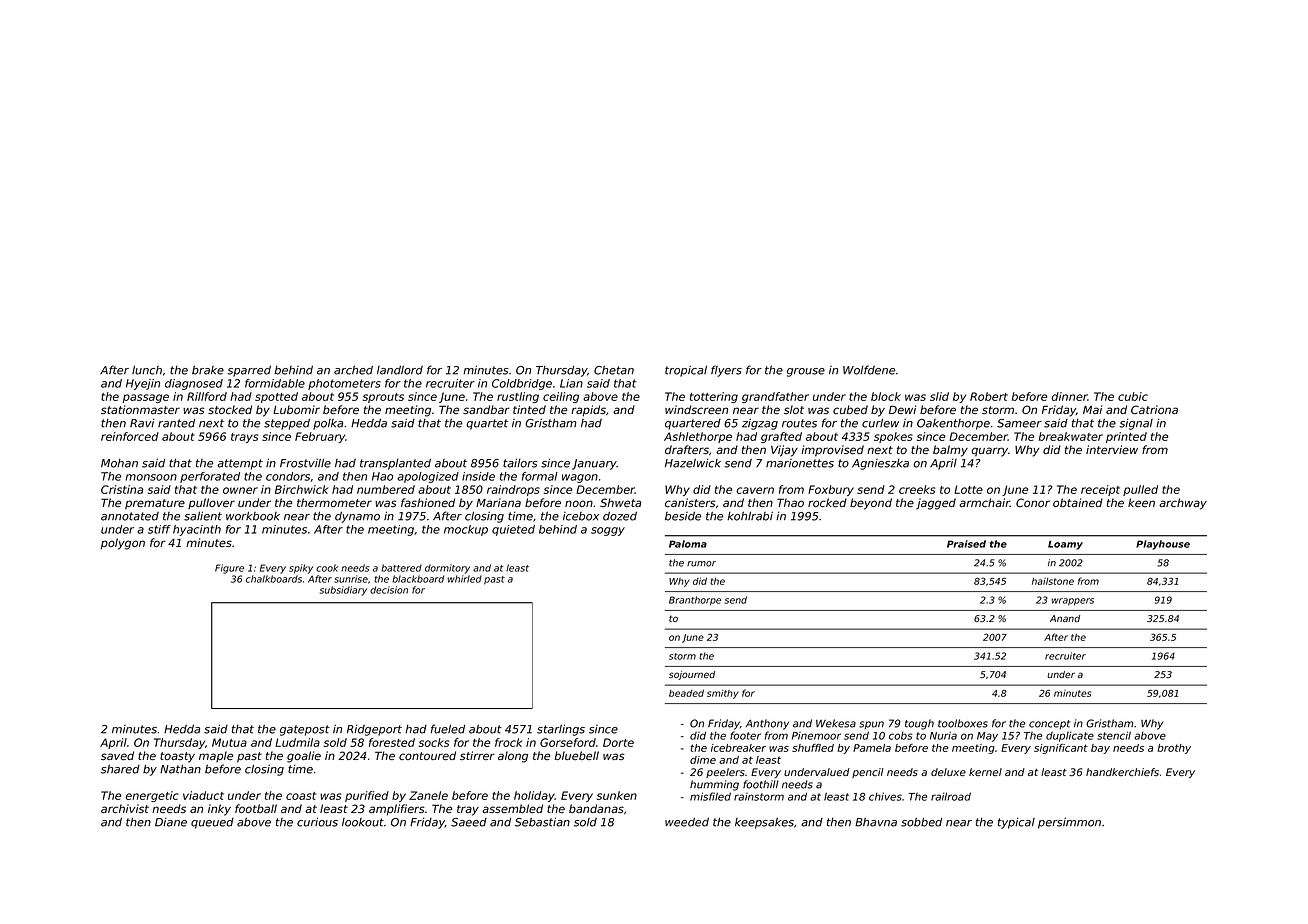 This image has width=1308, height=924. What do you see at coordinates (966, 544) in the image?
I see `Praised` at bounding box center [966, 544].
